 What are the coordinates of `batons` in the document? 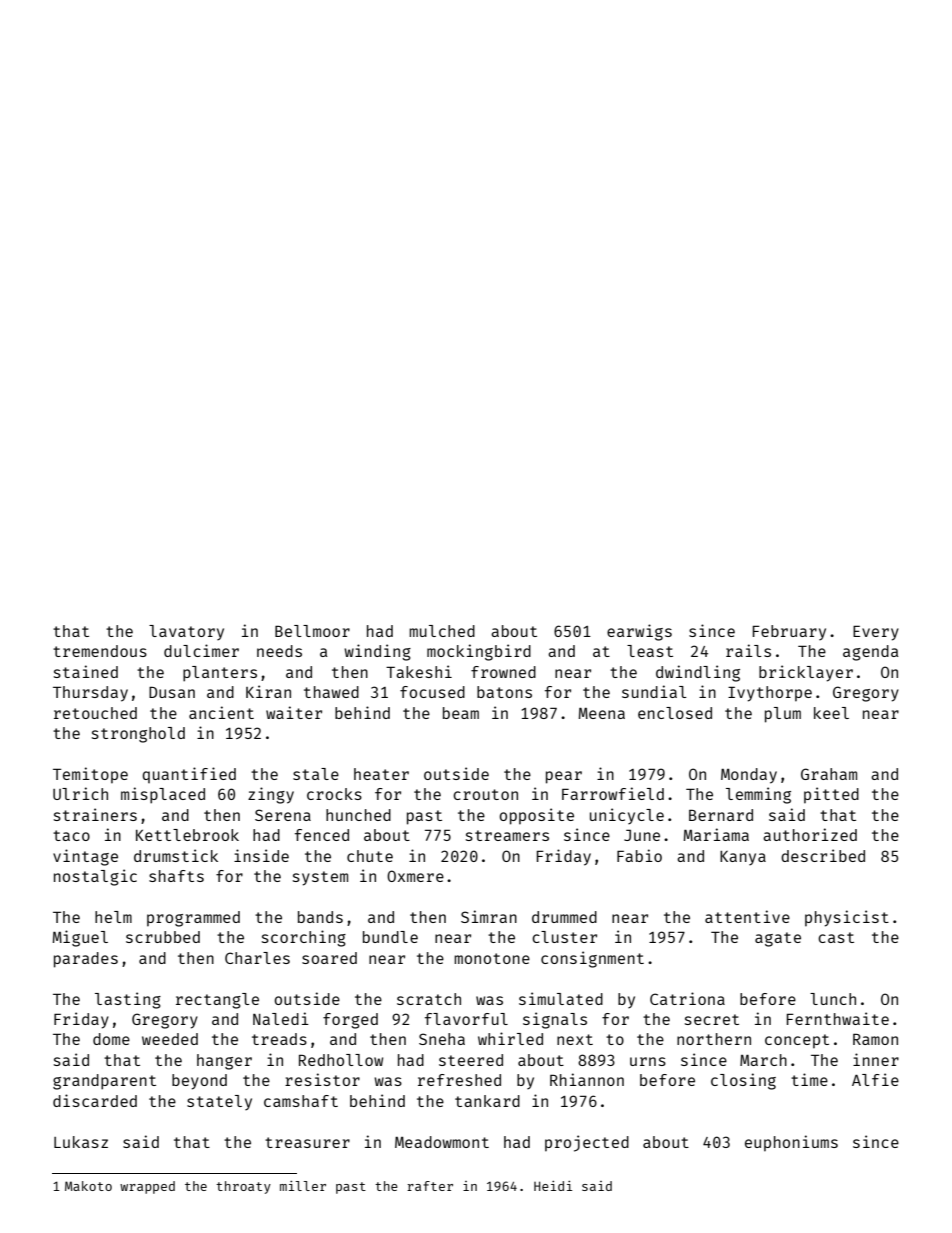 It's located at (504, 692).
